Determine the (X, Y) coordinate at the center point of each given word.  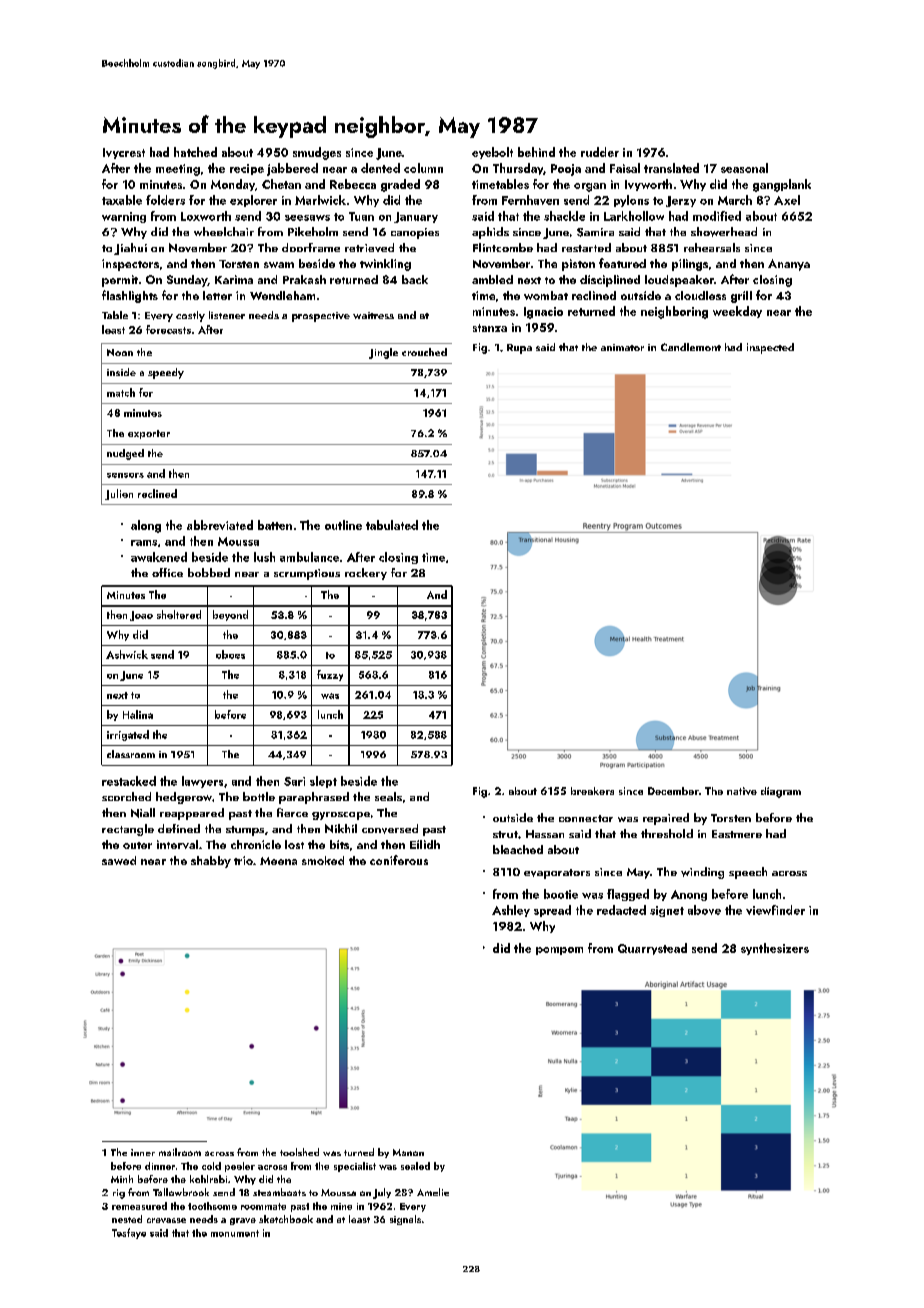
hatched (195, 152)
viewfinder (775, 910)
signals (405, 1220)
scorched (126, 796)
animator (622, 347)
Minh (122, 1179)
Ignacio (543, 313)
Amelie (433, 1192)
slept (323, 782)
